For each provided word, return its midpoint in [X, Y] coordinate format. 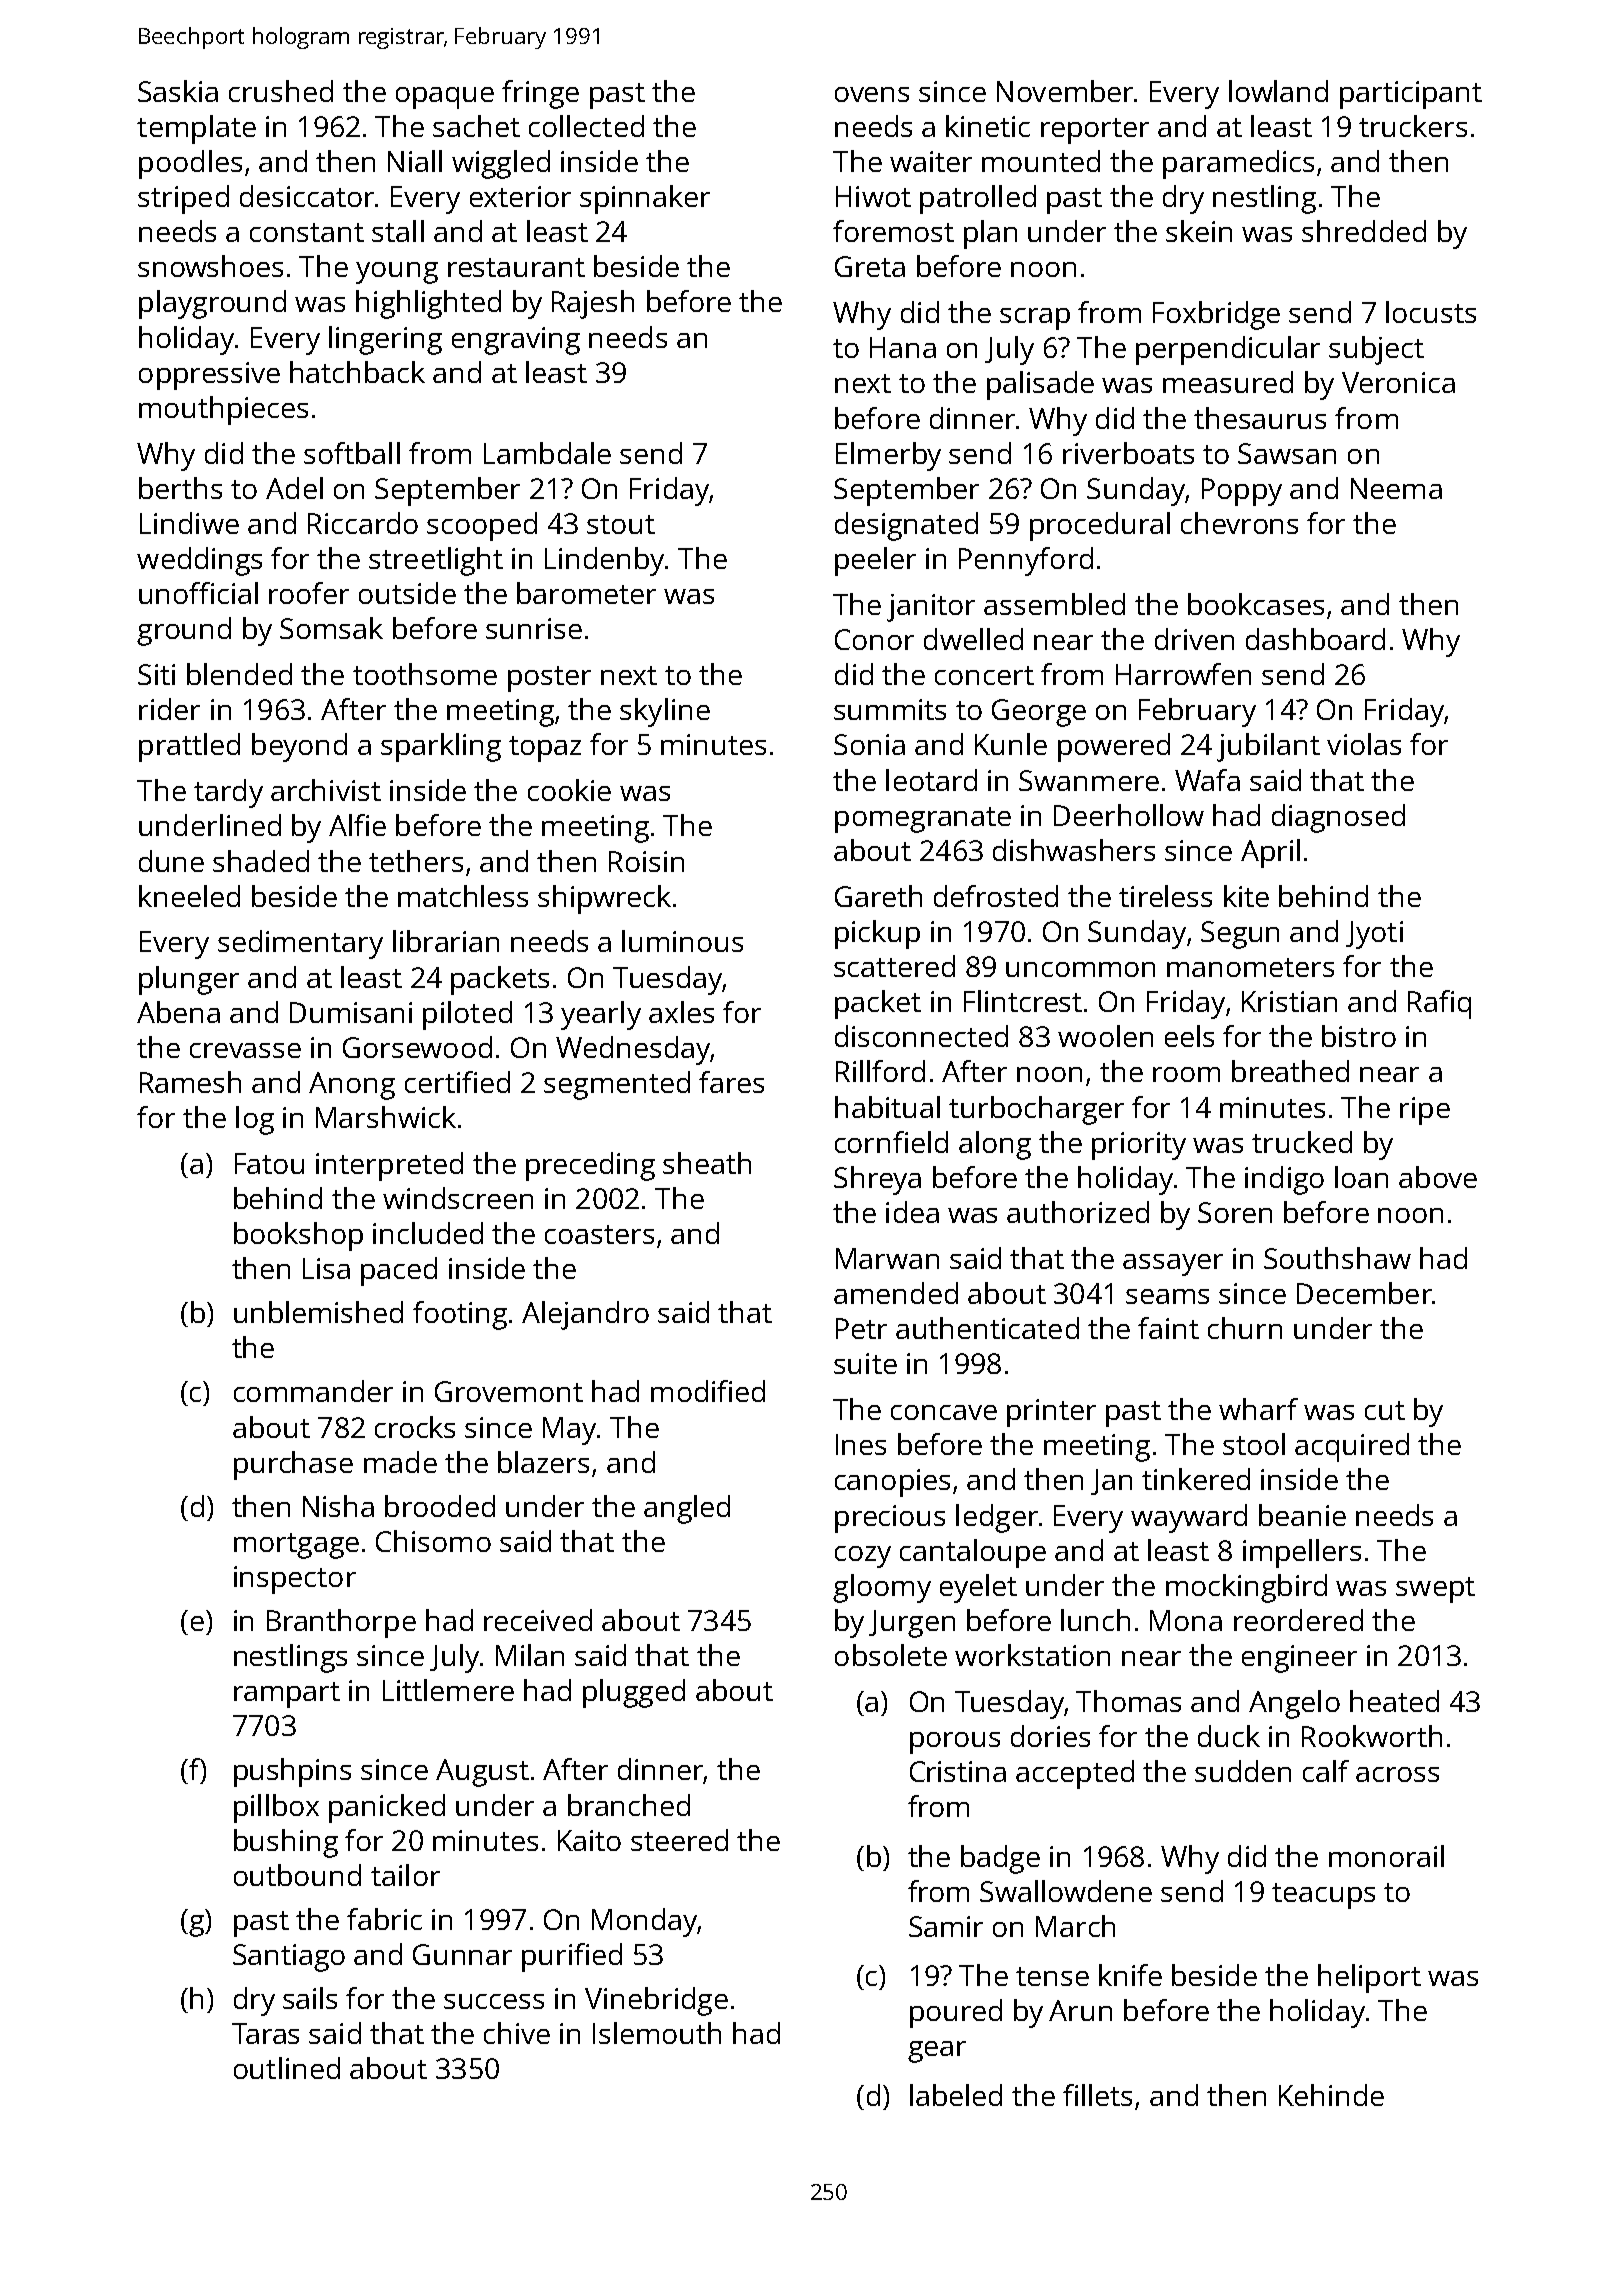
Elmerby [888, 456]
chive [517, 2033]
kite [1246, 896]
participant [1411, 95]
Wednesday [633, 1050]
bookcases [1256, 604]
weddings [199, 561]
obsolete [891, 1655]
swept [1435, 1590]
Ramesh [190, 1082]
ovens [872, 94]
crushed [281, 91]
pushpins [292, 1772]
